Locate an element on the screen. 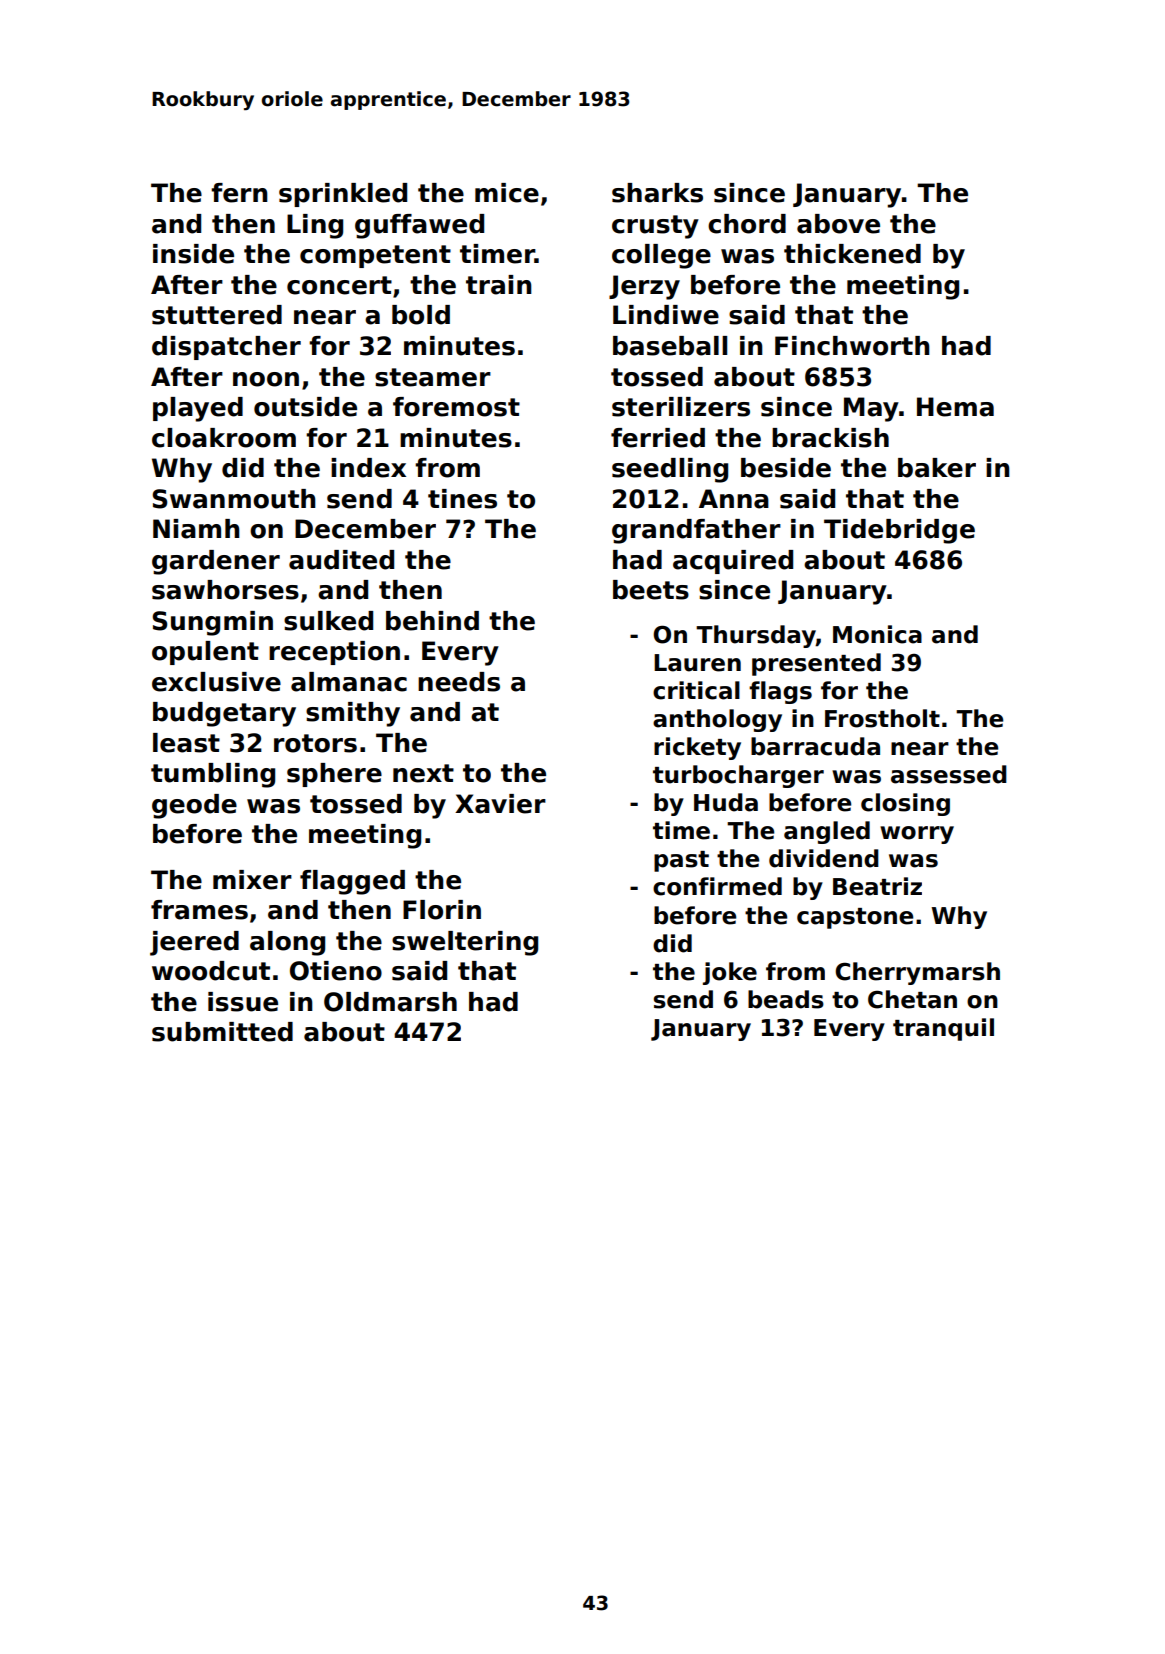 The image size is (1165, 1654). Swanmouth is located at coordinates (234, 499).
